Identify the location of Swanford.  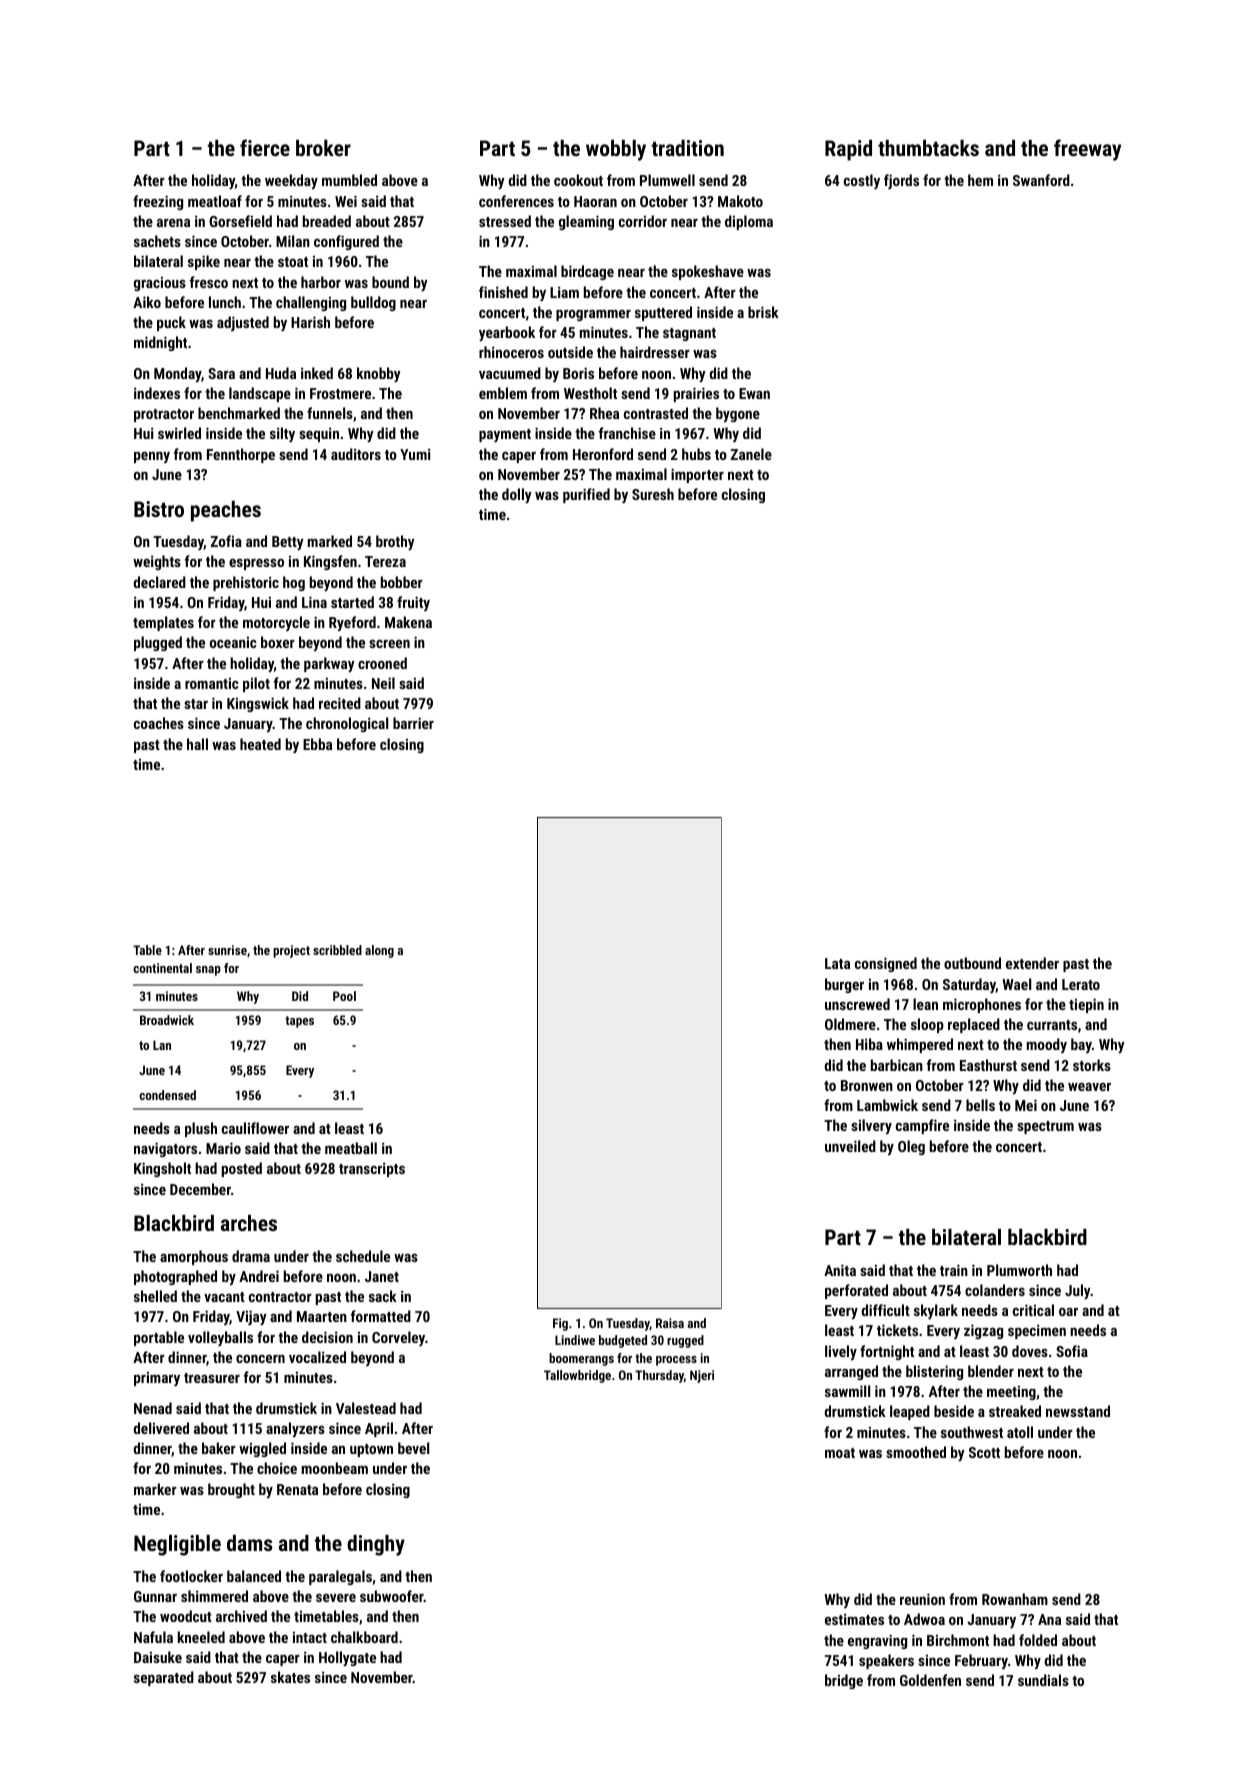
(1041, 180).
